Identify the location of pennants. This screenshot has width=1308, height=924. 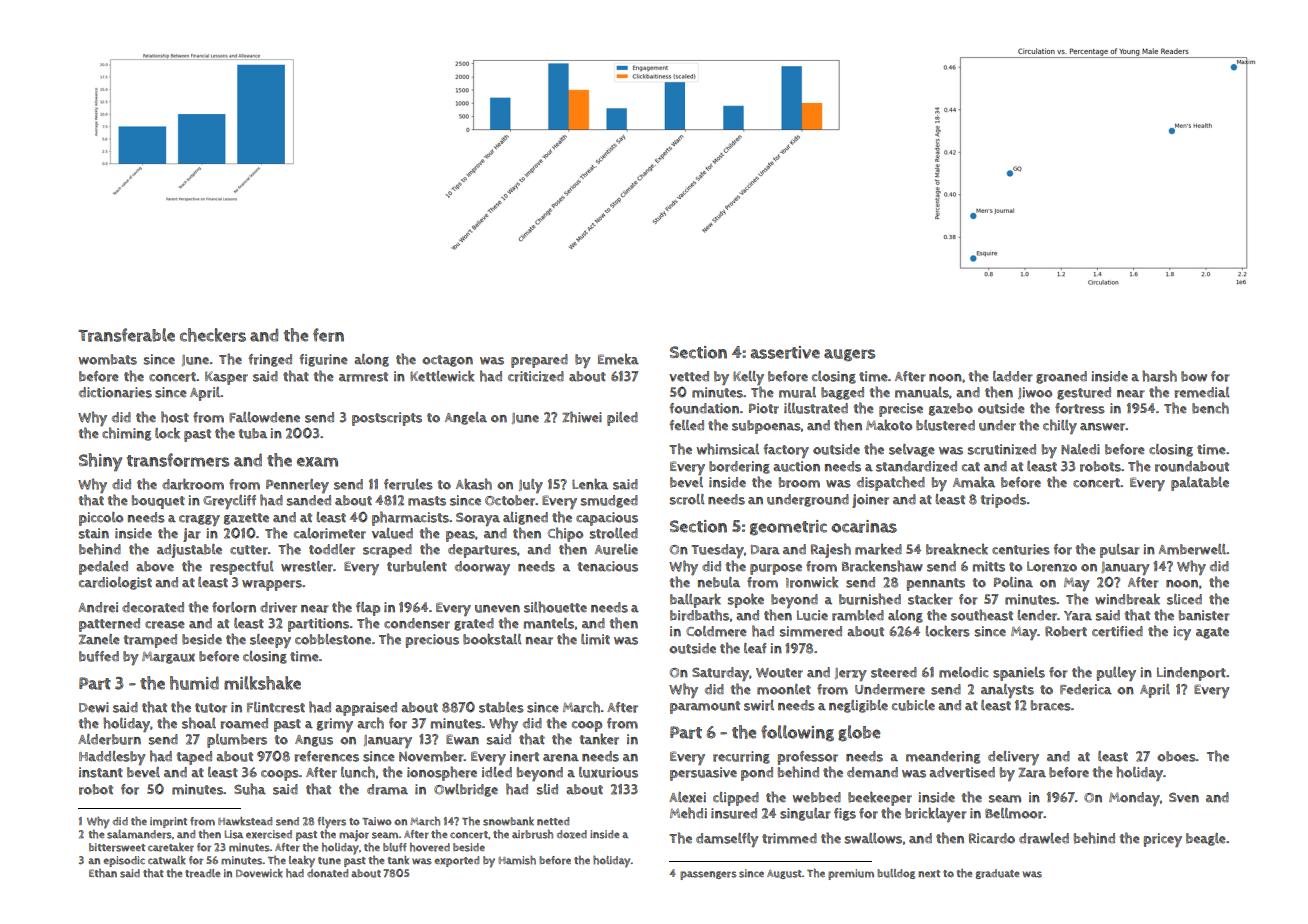
(936, 584).
